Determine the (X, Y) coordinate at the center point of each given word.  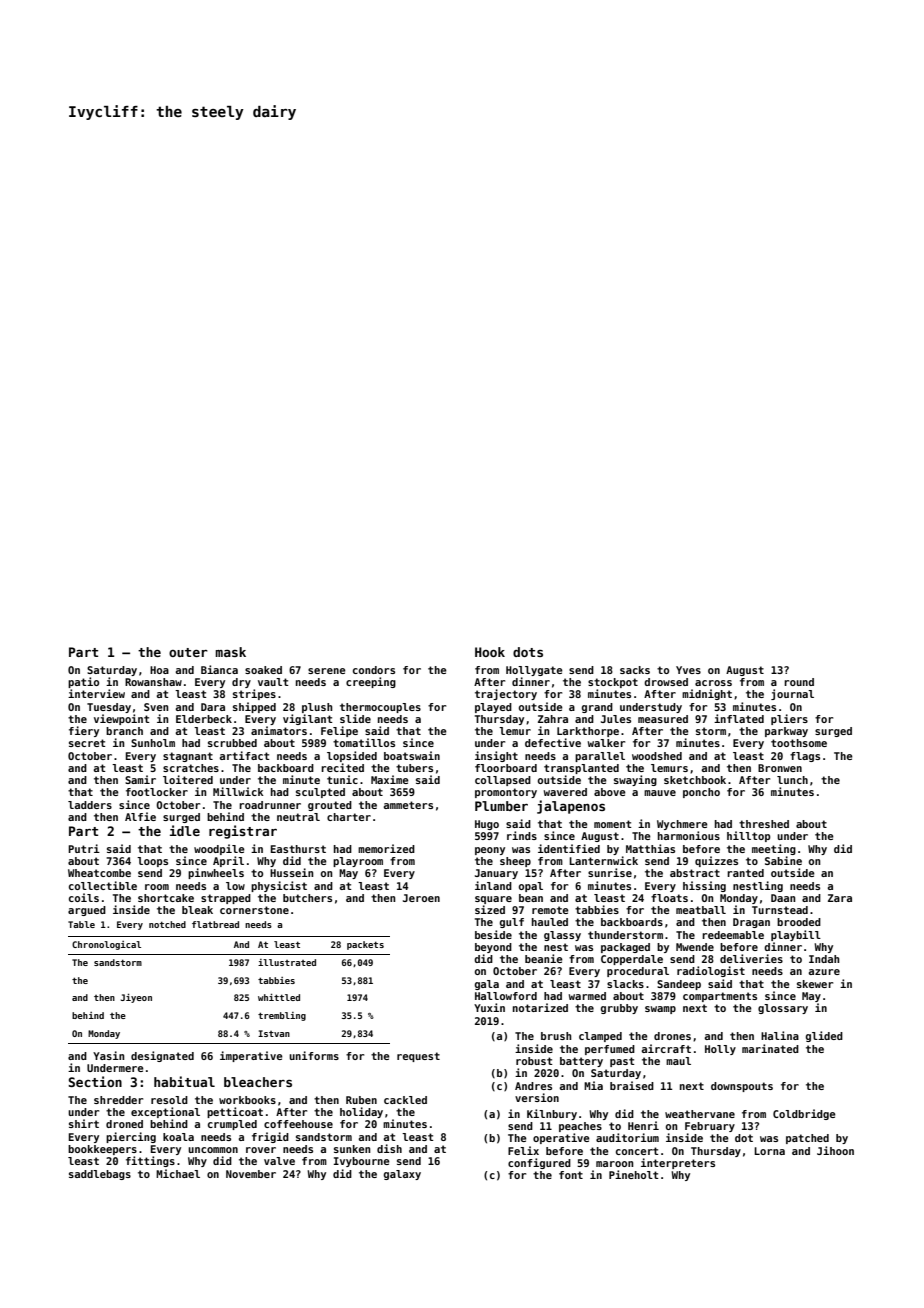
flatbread (215, 924)
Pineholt (634, 1174)
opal (531, 887)
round (799, 682)
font (571, 1175)
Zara (840, 898)
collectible (103, 885)
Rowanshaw (153, 682)
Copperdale (632, 960)
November (251, 1174)
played (493, 708)
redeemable (733, 935)
